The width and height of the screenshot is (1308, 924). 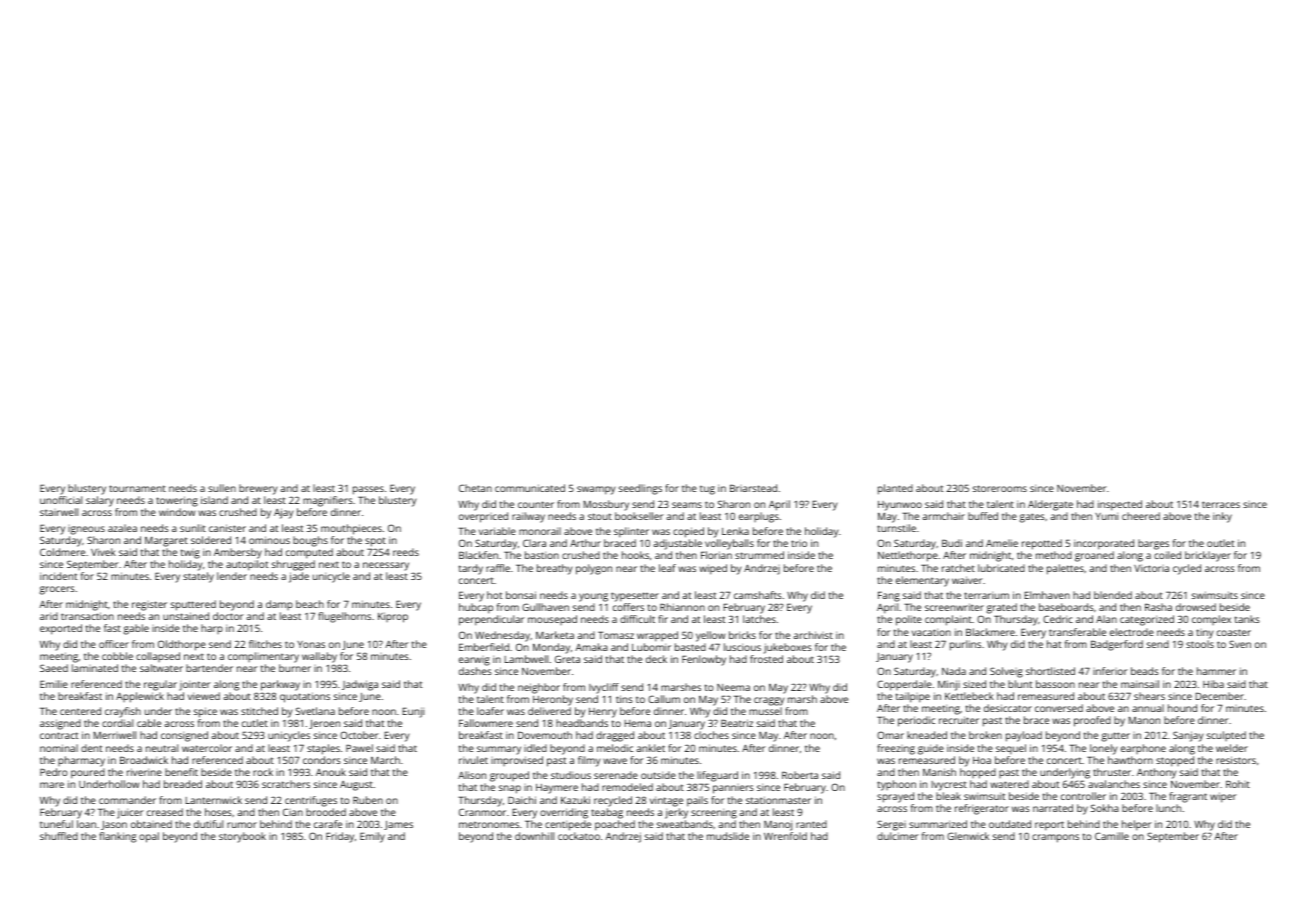 I want to click on camshafts, so click(x=758, y=595).
